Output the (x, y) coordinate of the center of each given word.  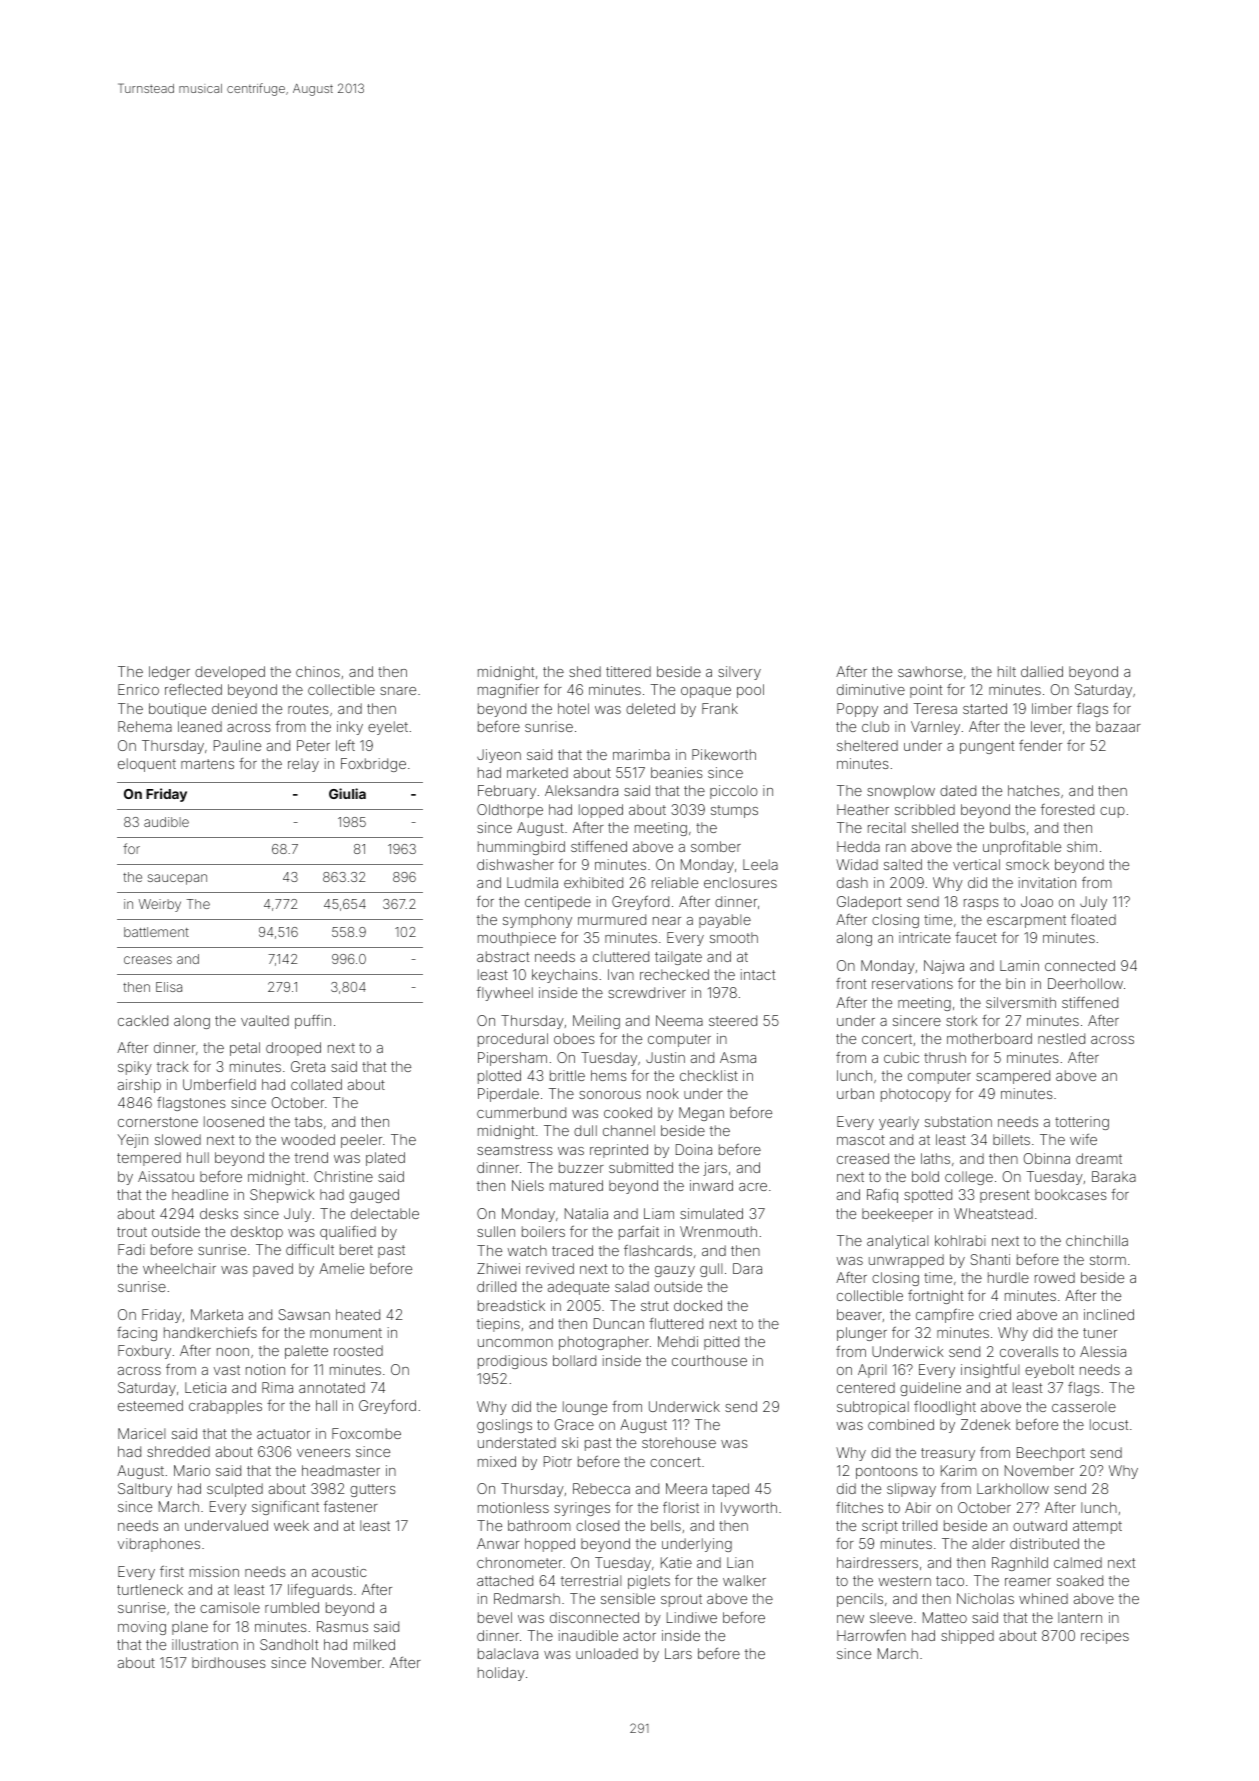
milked (374, 1644)
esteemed (150, 1405)
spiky (135, 1068)
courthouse (709, 1360)
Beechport (1051, 1454)
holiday (501, 1674)
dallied (1042, 671)
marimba (641, 754)
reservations (912, 983)
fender (1040, 745)
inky (350, 728)
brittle (567, 1075)
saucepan (177, 879)
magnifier (508, 691)
